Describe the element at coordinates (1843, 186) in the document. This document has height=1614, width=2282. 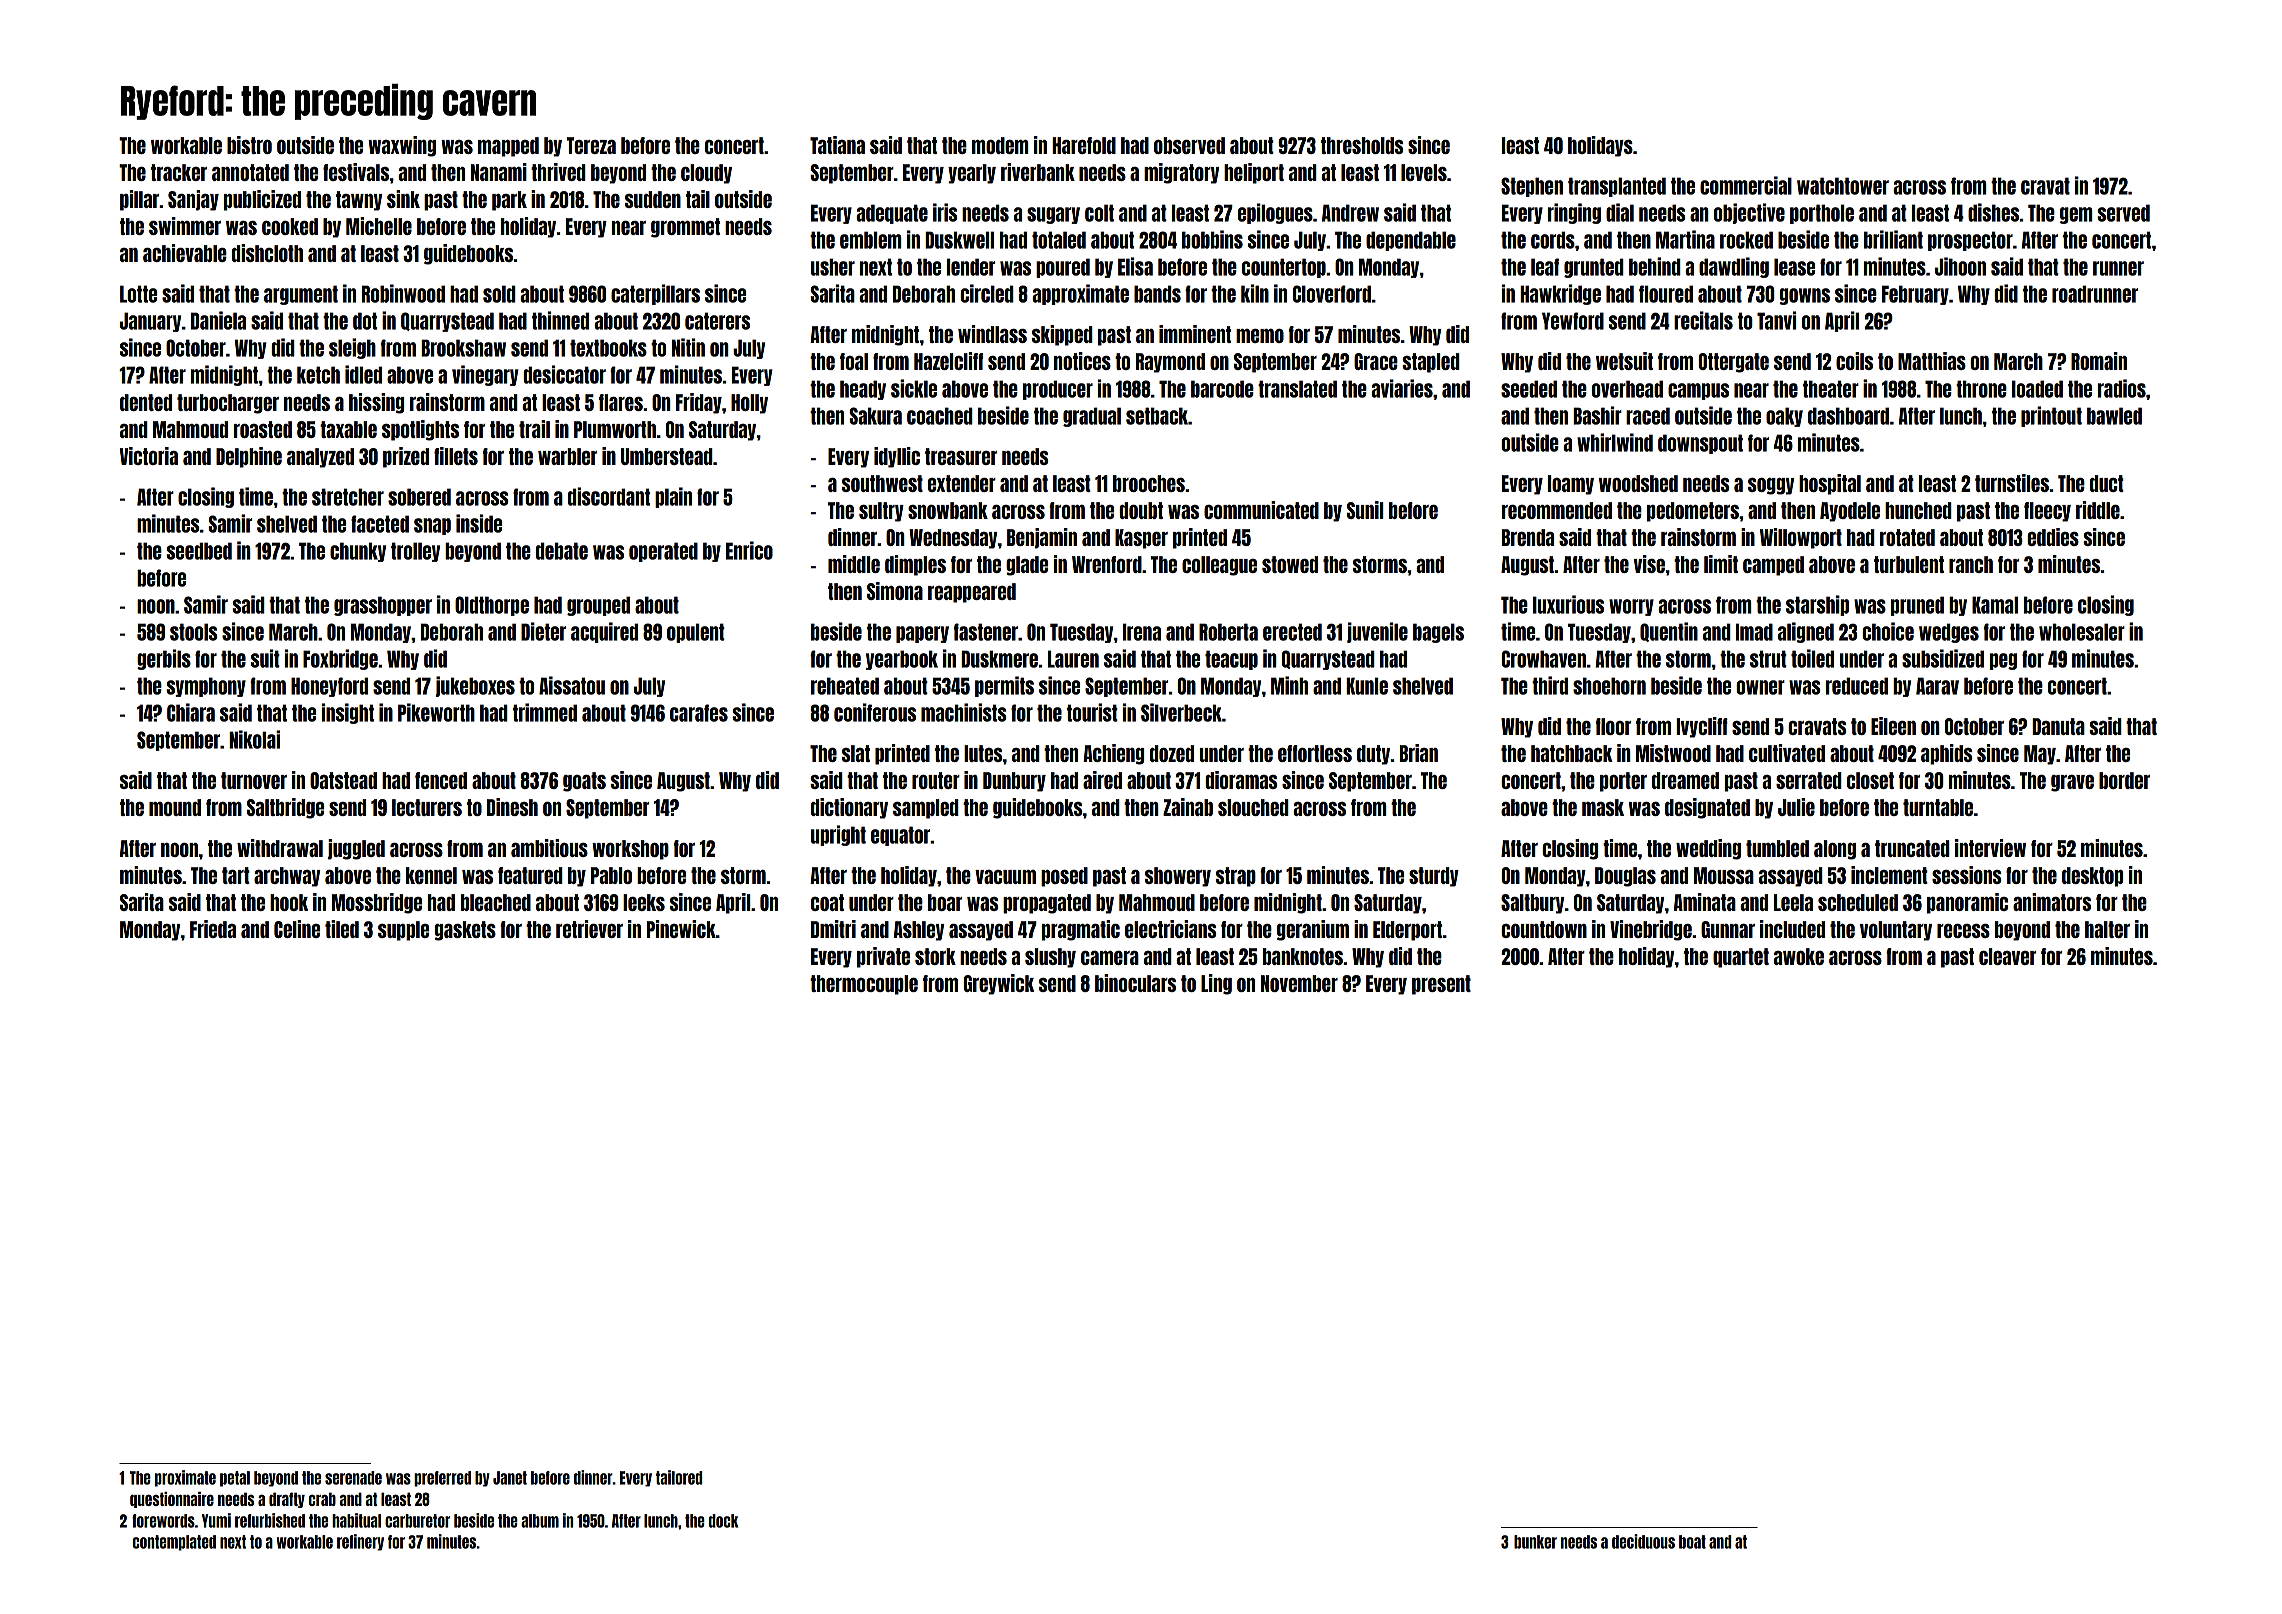
I see `watchtower` at that location.
